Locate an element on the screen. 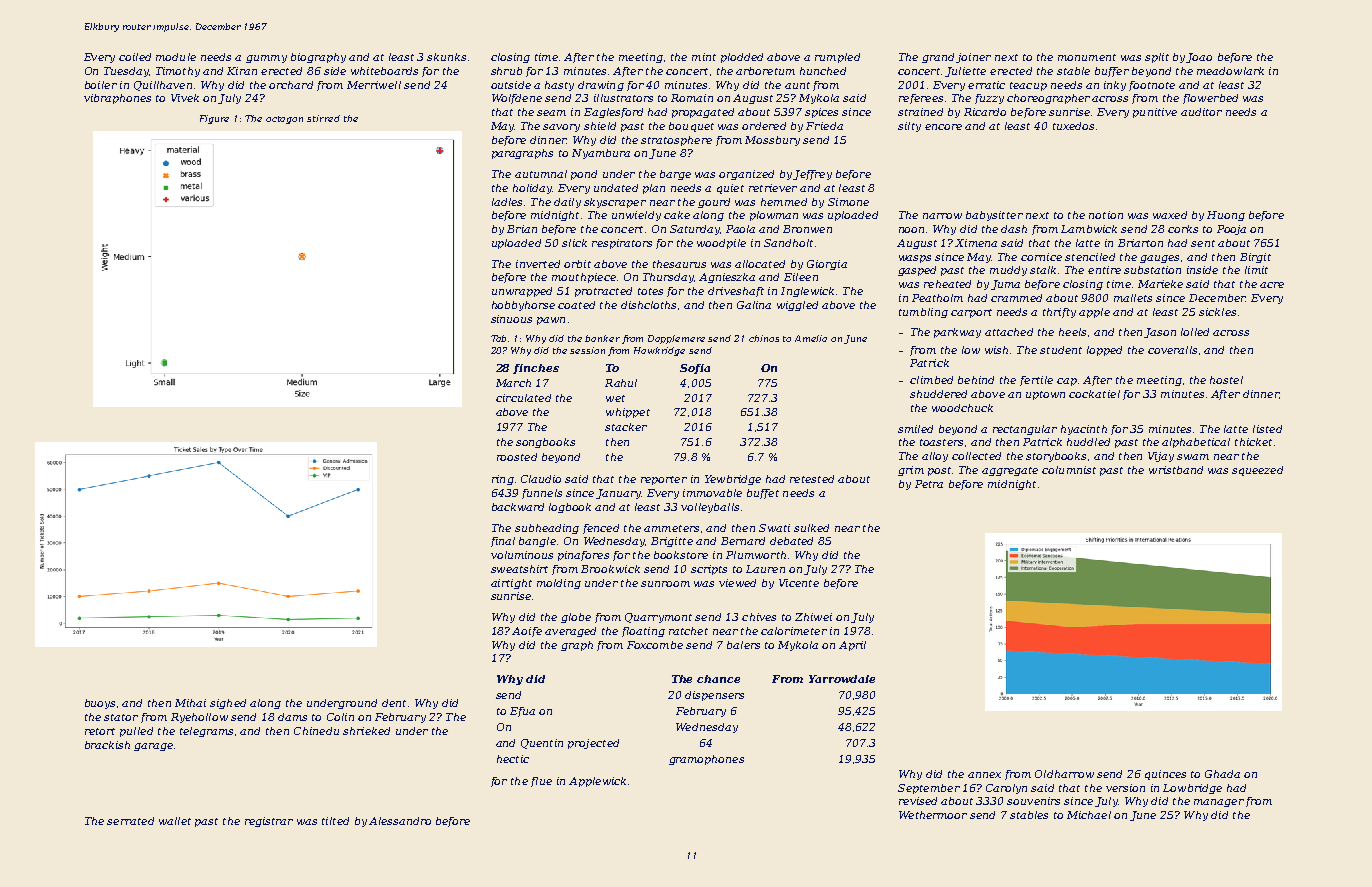 The width and height of the screenshot is (1372, 887). rectangular is located at coordinates (1025, 430).
